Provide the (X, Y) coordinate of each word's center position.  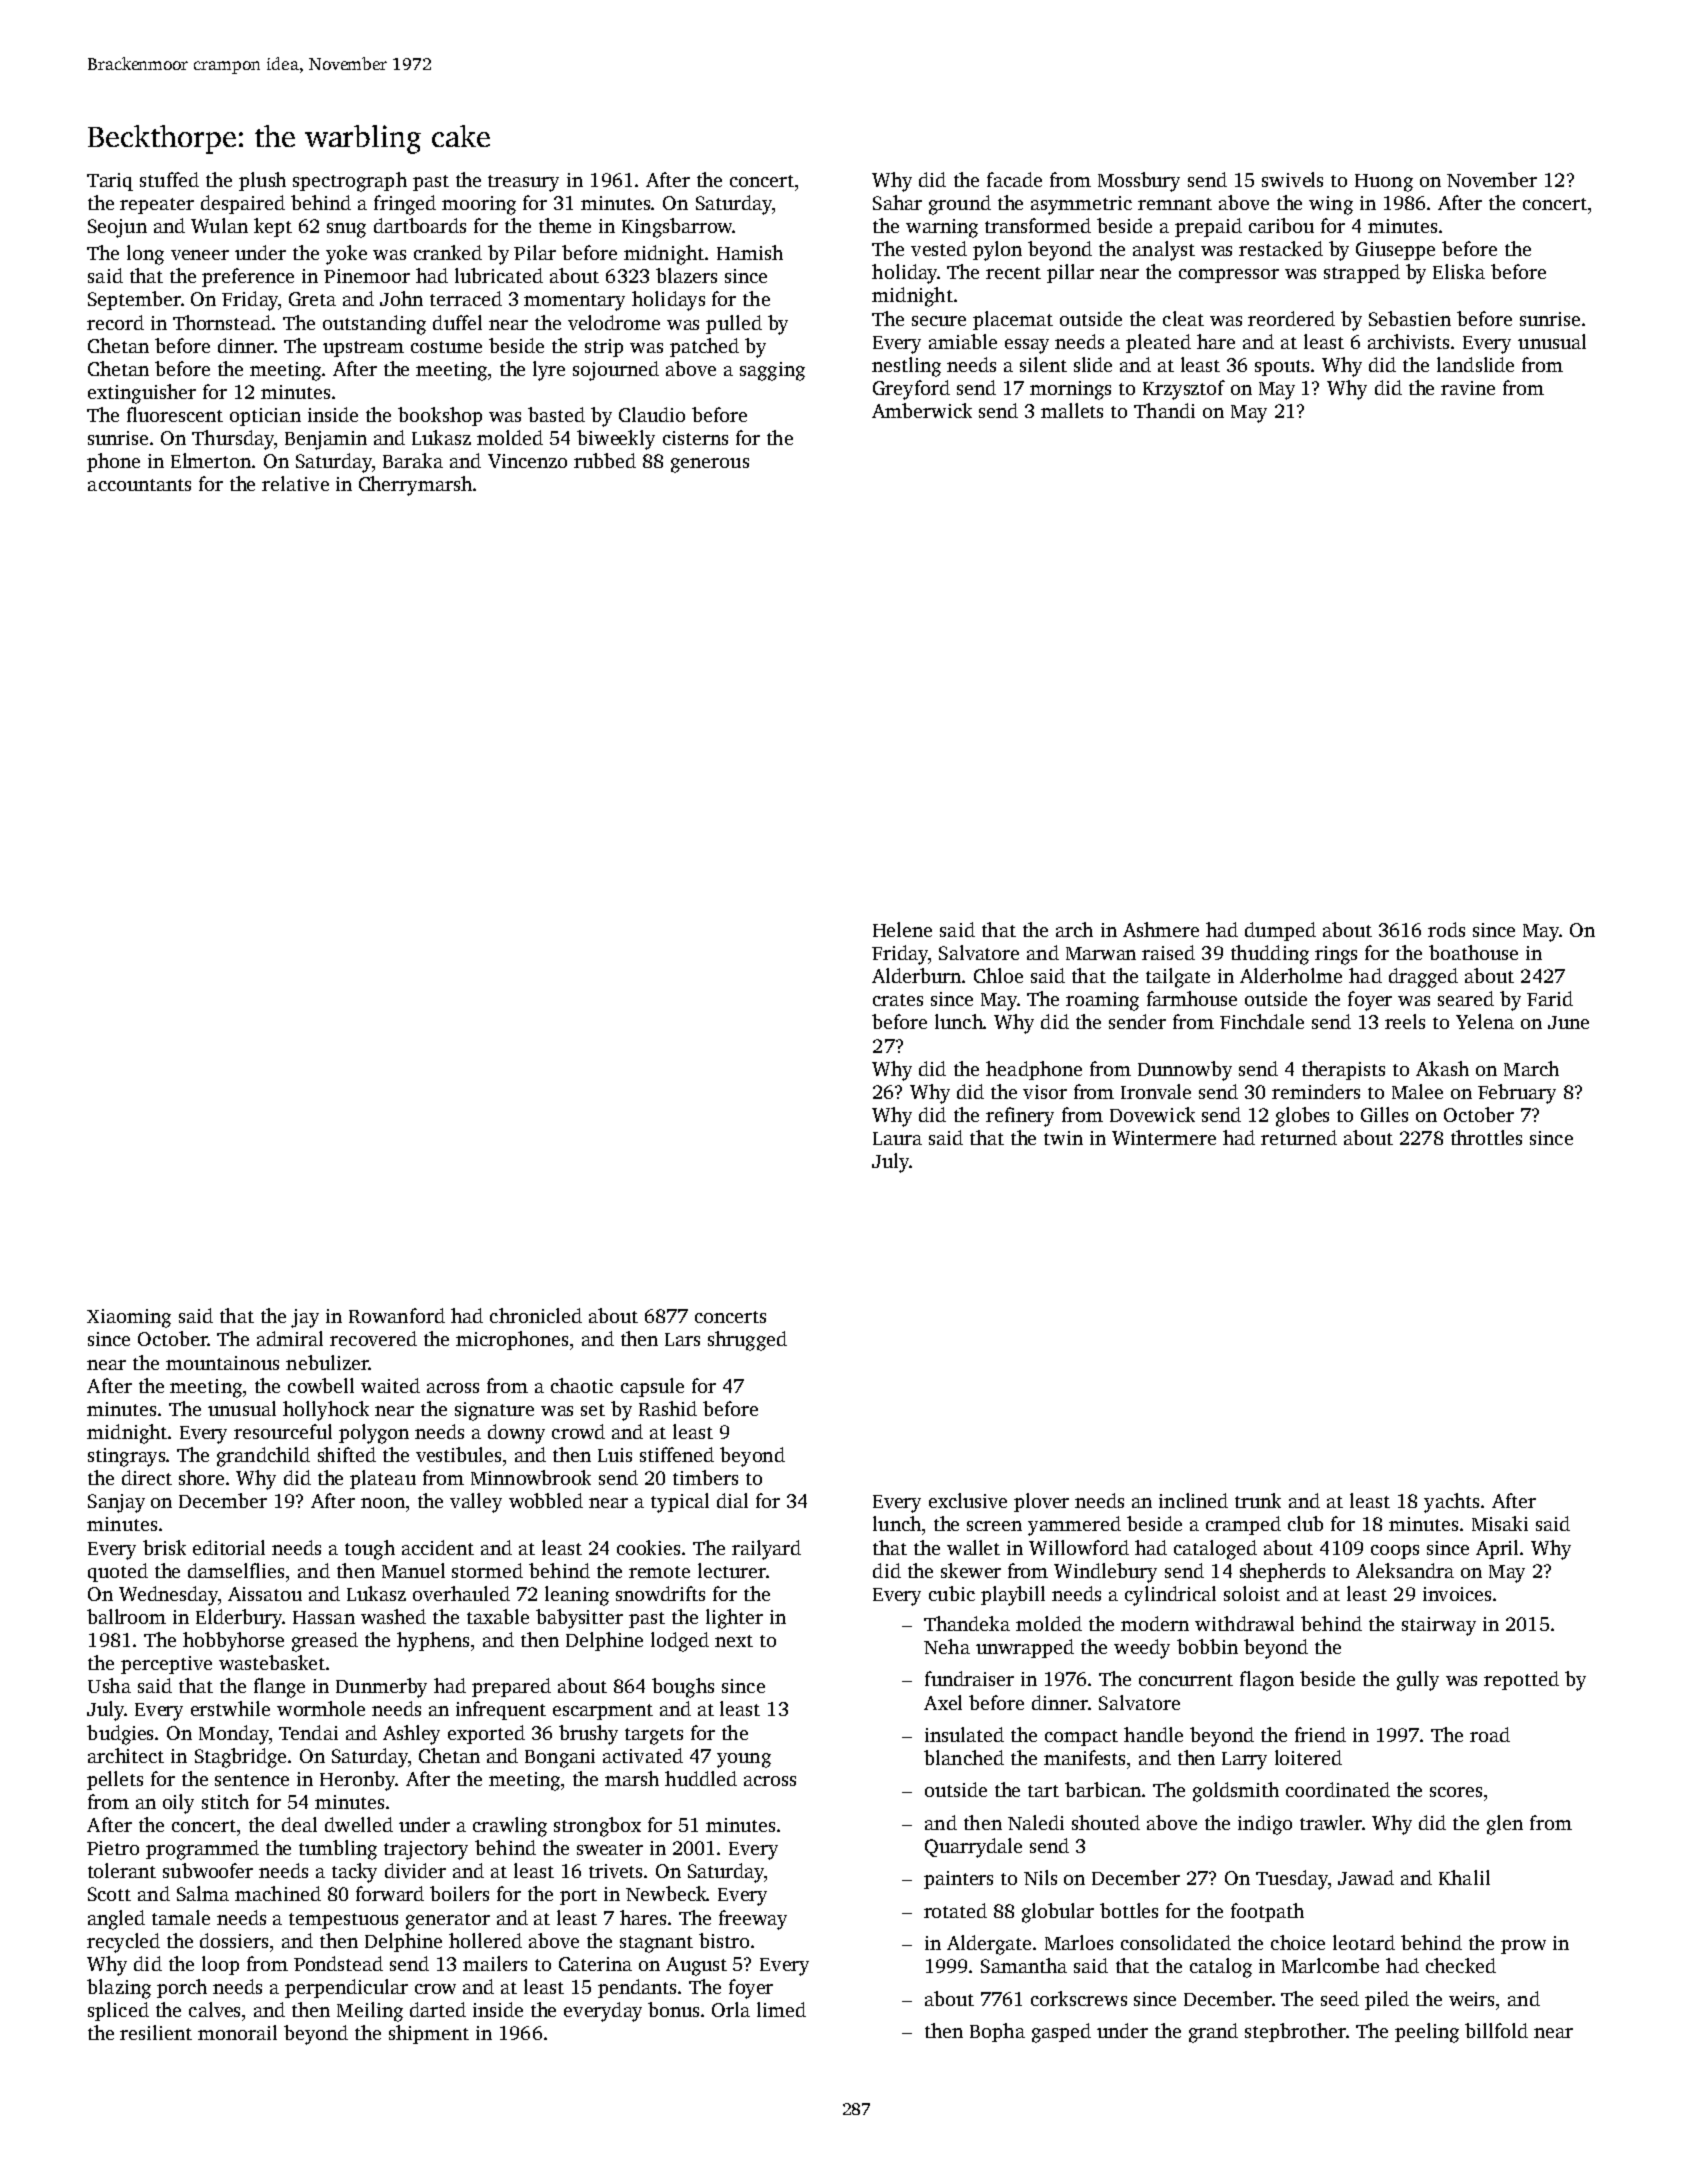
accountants (139, 485)
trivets (615, 1871)
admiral (290, 1338)
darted (438, 2009)
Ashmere (1161, 929)
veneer (200, 255)
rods (1446, 929)
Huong (1384, 183)
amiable (963, 341)
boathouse (1473, 952)
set (593, 1410)
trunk (1258, 1500)
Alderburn (916, 975)
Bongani (560, 1758)
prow (1523, 1947)
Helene (902, 929)
